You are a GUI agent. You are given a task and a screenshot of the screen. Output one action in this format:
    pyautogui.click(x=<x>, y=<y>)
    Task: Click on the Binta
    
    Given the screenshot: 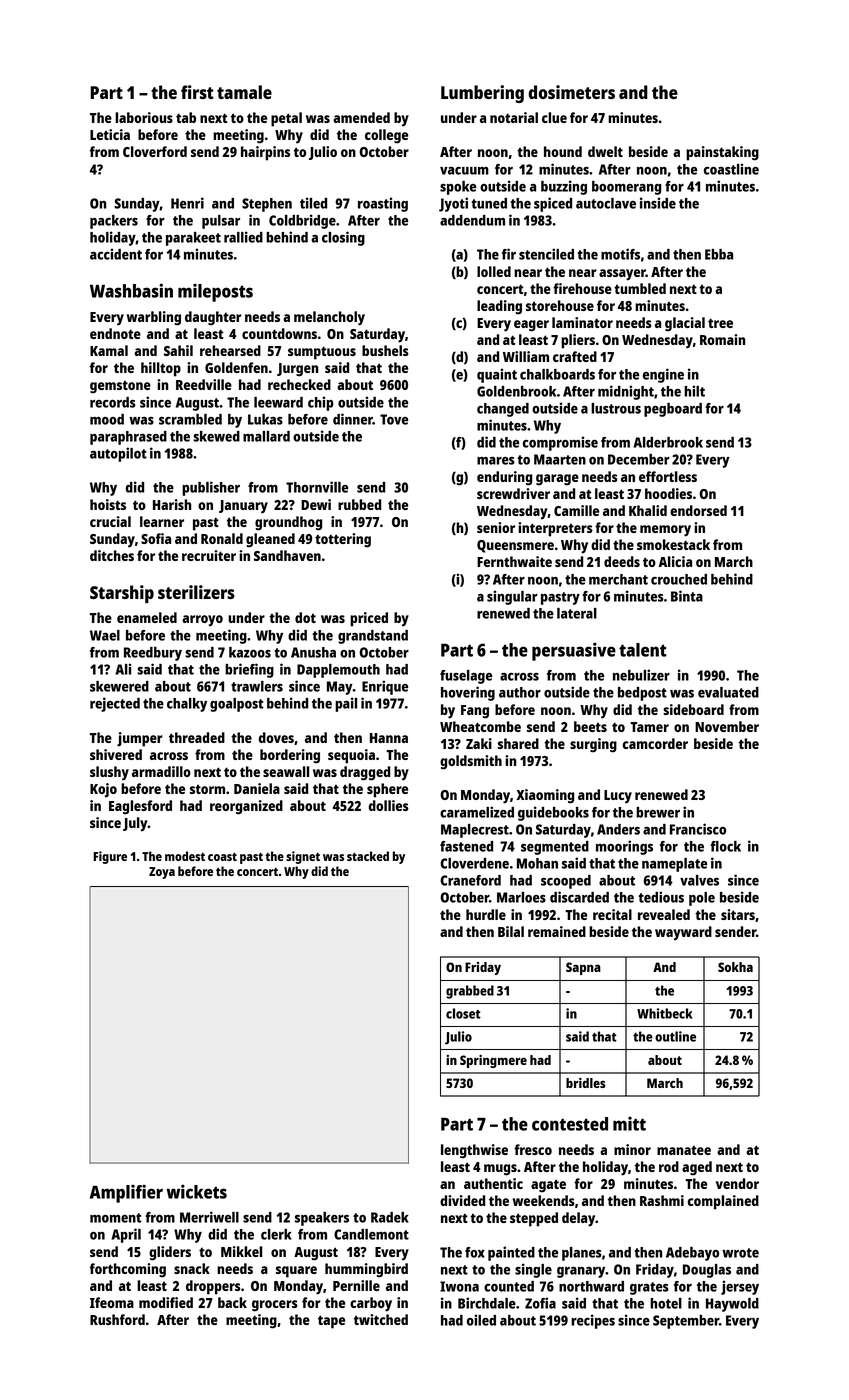 What is the action you would take?
    pyautogui.click(x=687, y=596)
